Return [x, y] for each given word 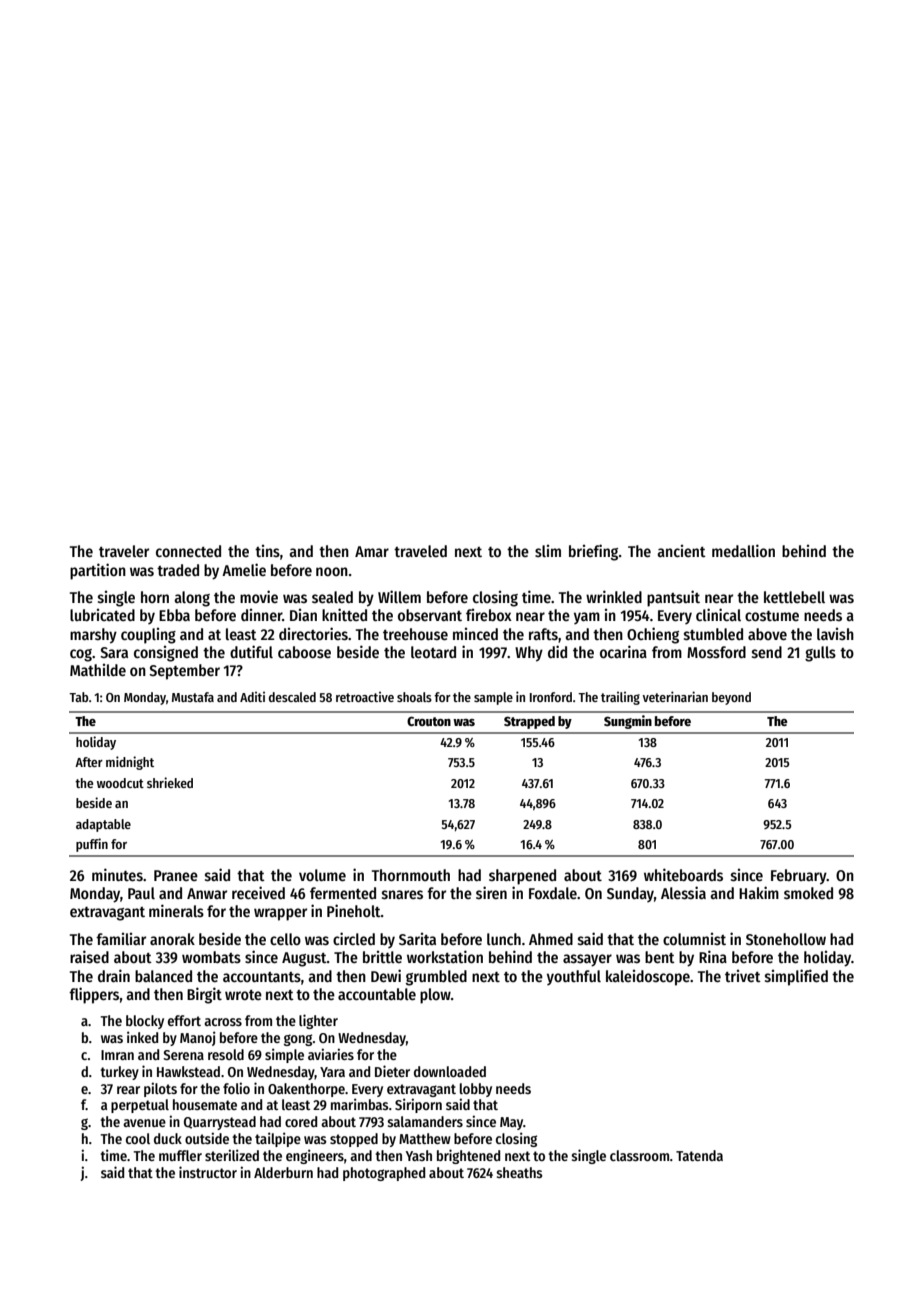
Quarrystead [220, 1123]
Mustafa [193, 697]
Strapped [529, 722]
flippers [94, 995]
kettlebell [794, 597]
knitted [344, 614]
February [799, 877]
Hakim [759, 892]
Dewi [386, 976]
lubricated [102, 615]
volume [322, 875]
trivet [743, 976]
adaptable [103, 825]
